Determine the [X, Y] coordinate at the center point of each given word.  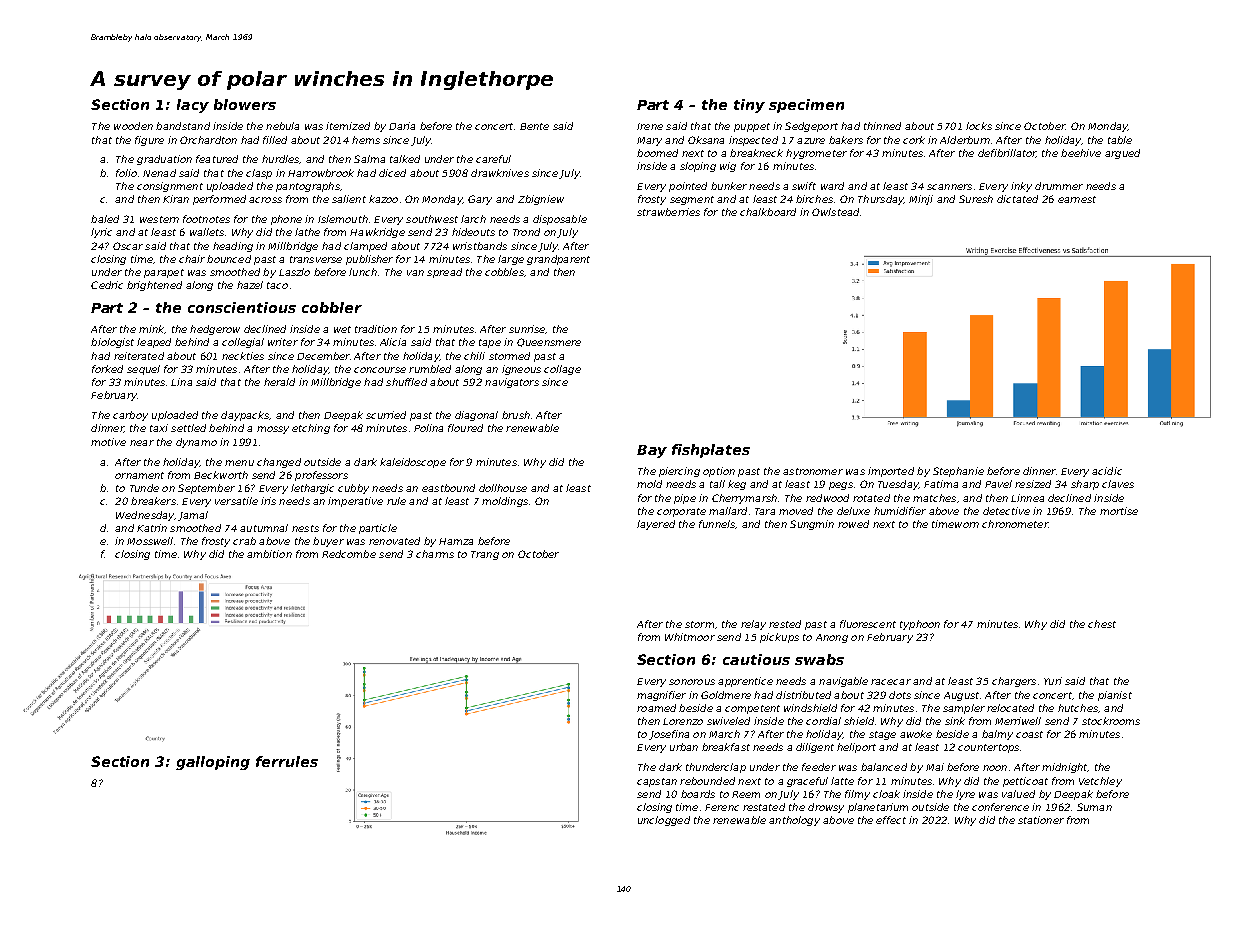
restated [764, 807]
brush [516, 415]
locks [979, 126]
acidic [1107, 471]
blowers [245, 104]
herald [279, 382]
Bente [534, 126]
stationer [1041, 820]
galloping [213, 763]
